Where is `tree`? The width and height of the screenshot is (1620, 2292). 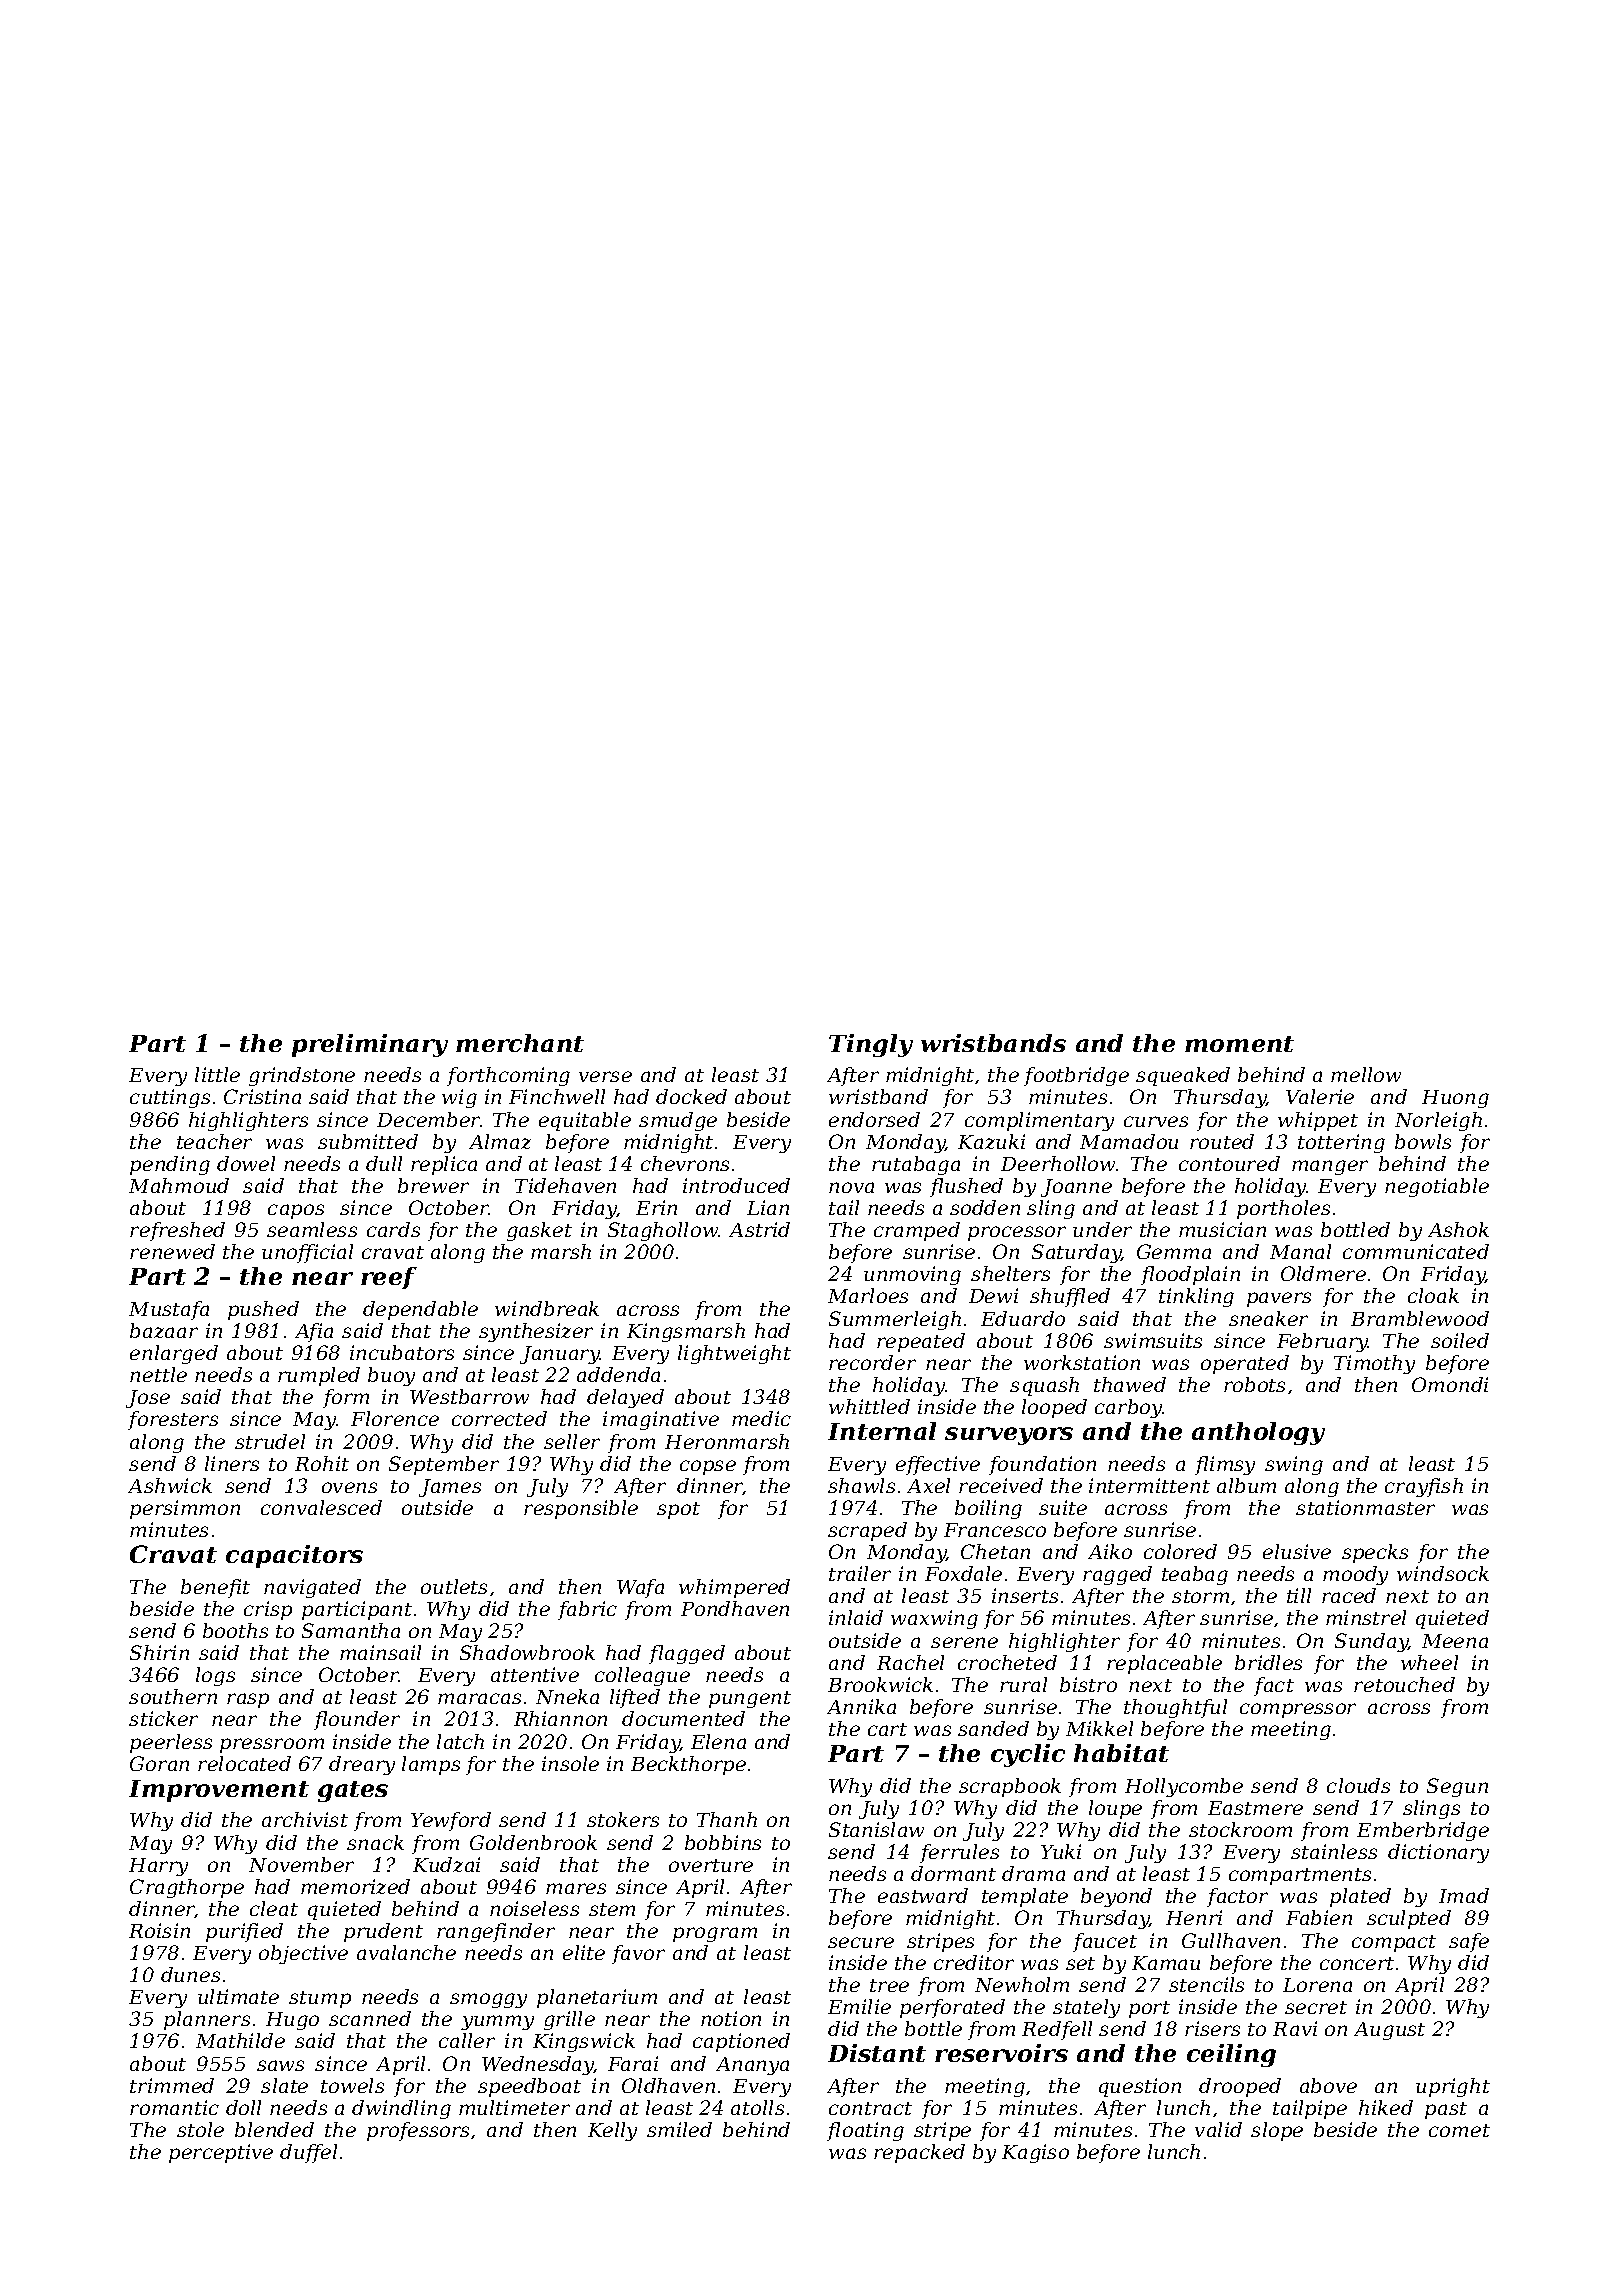 tree is located at coordinates (889, 1985).
